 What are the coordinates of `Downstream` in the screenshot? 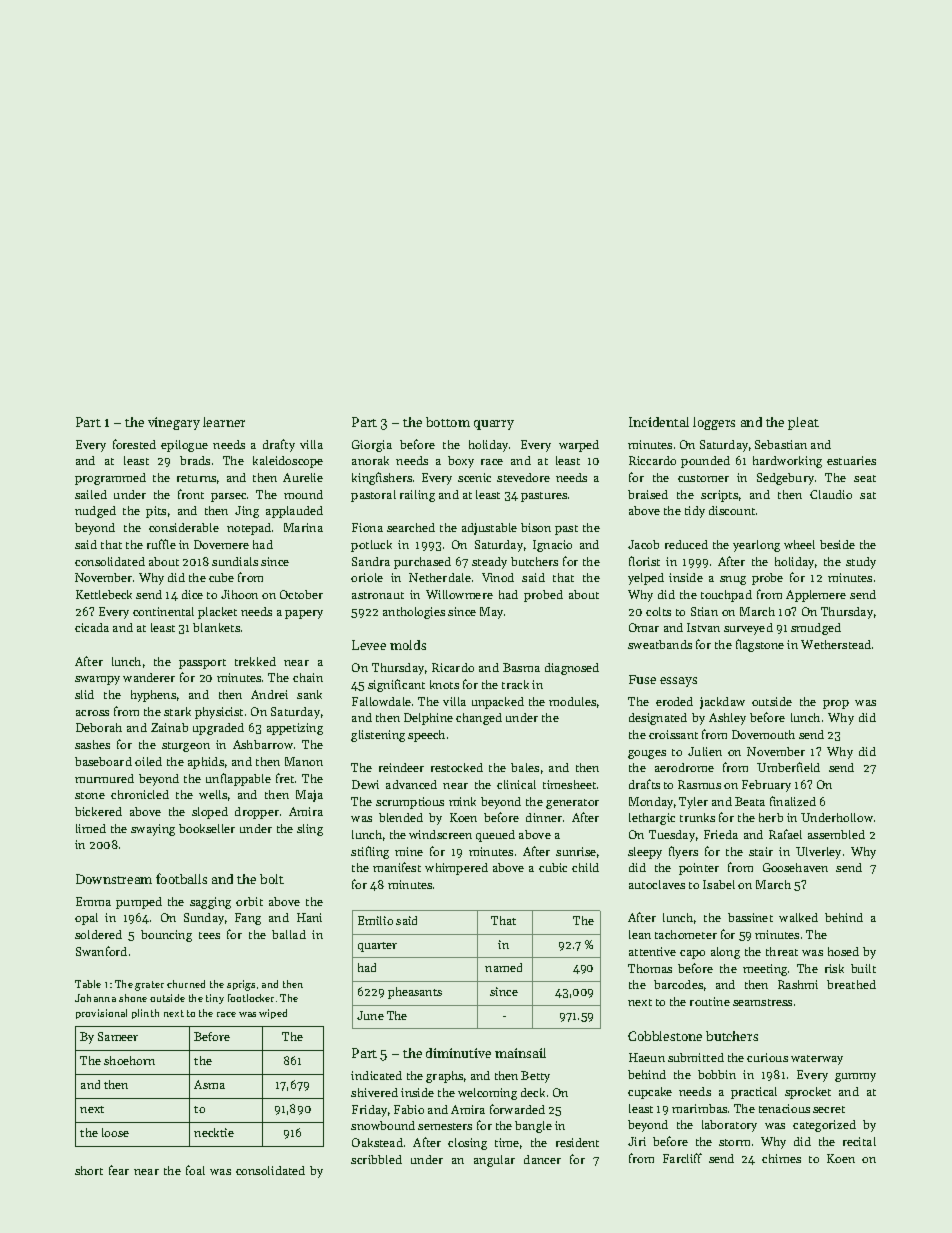 It's located at (114, 879).
